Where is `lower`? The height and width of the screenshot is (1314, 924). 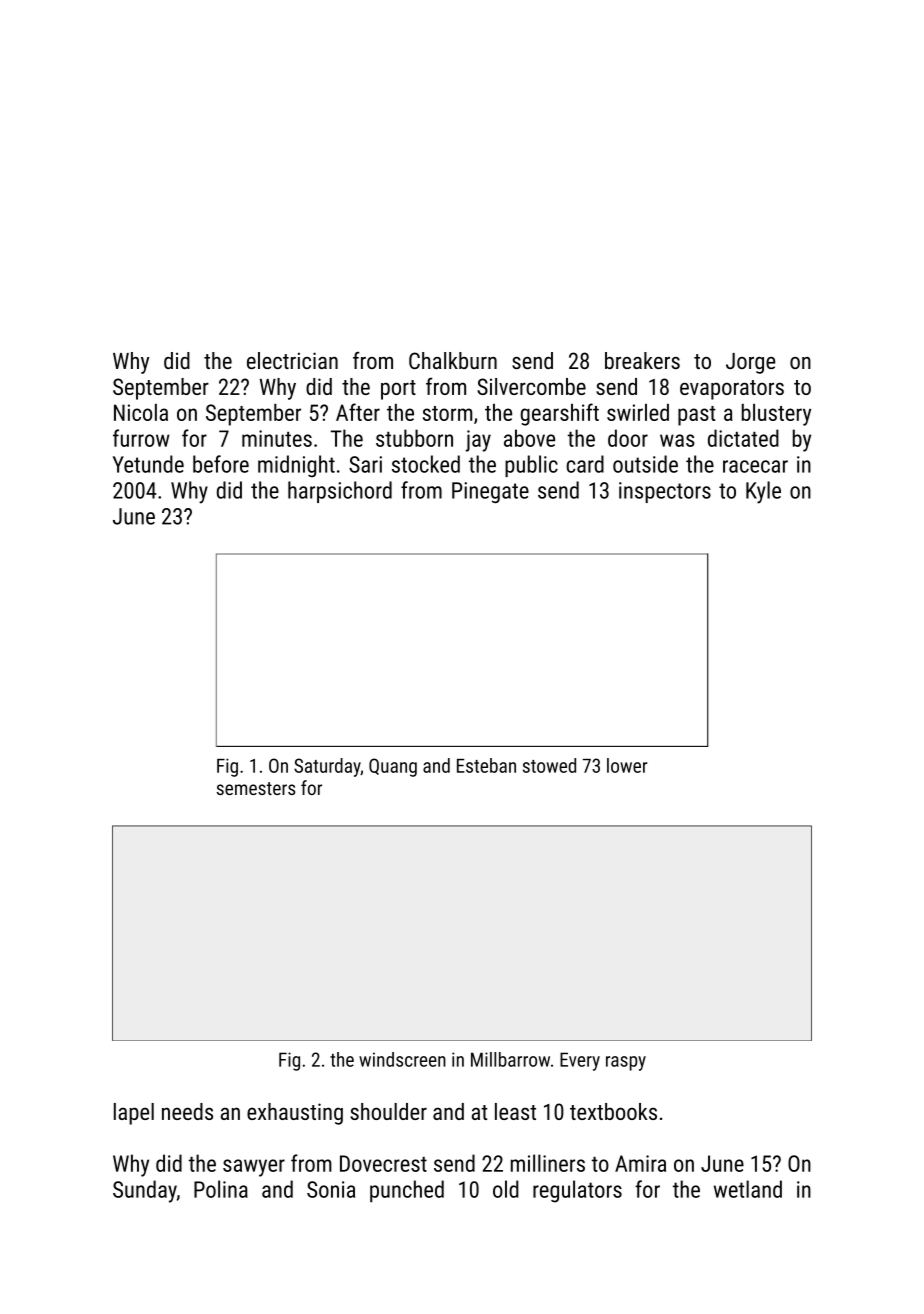 lower is located at coordinates (627, 765).
